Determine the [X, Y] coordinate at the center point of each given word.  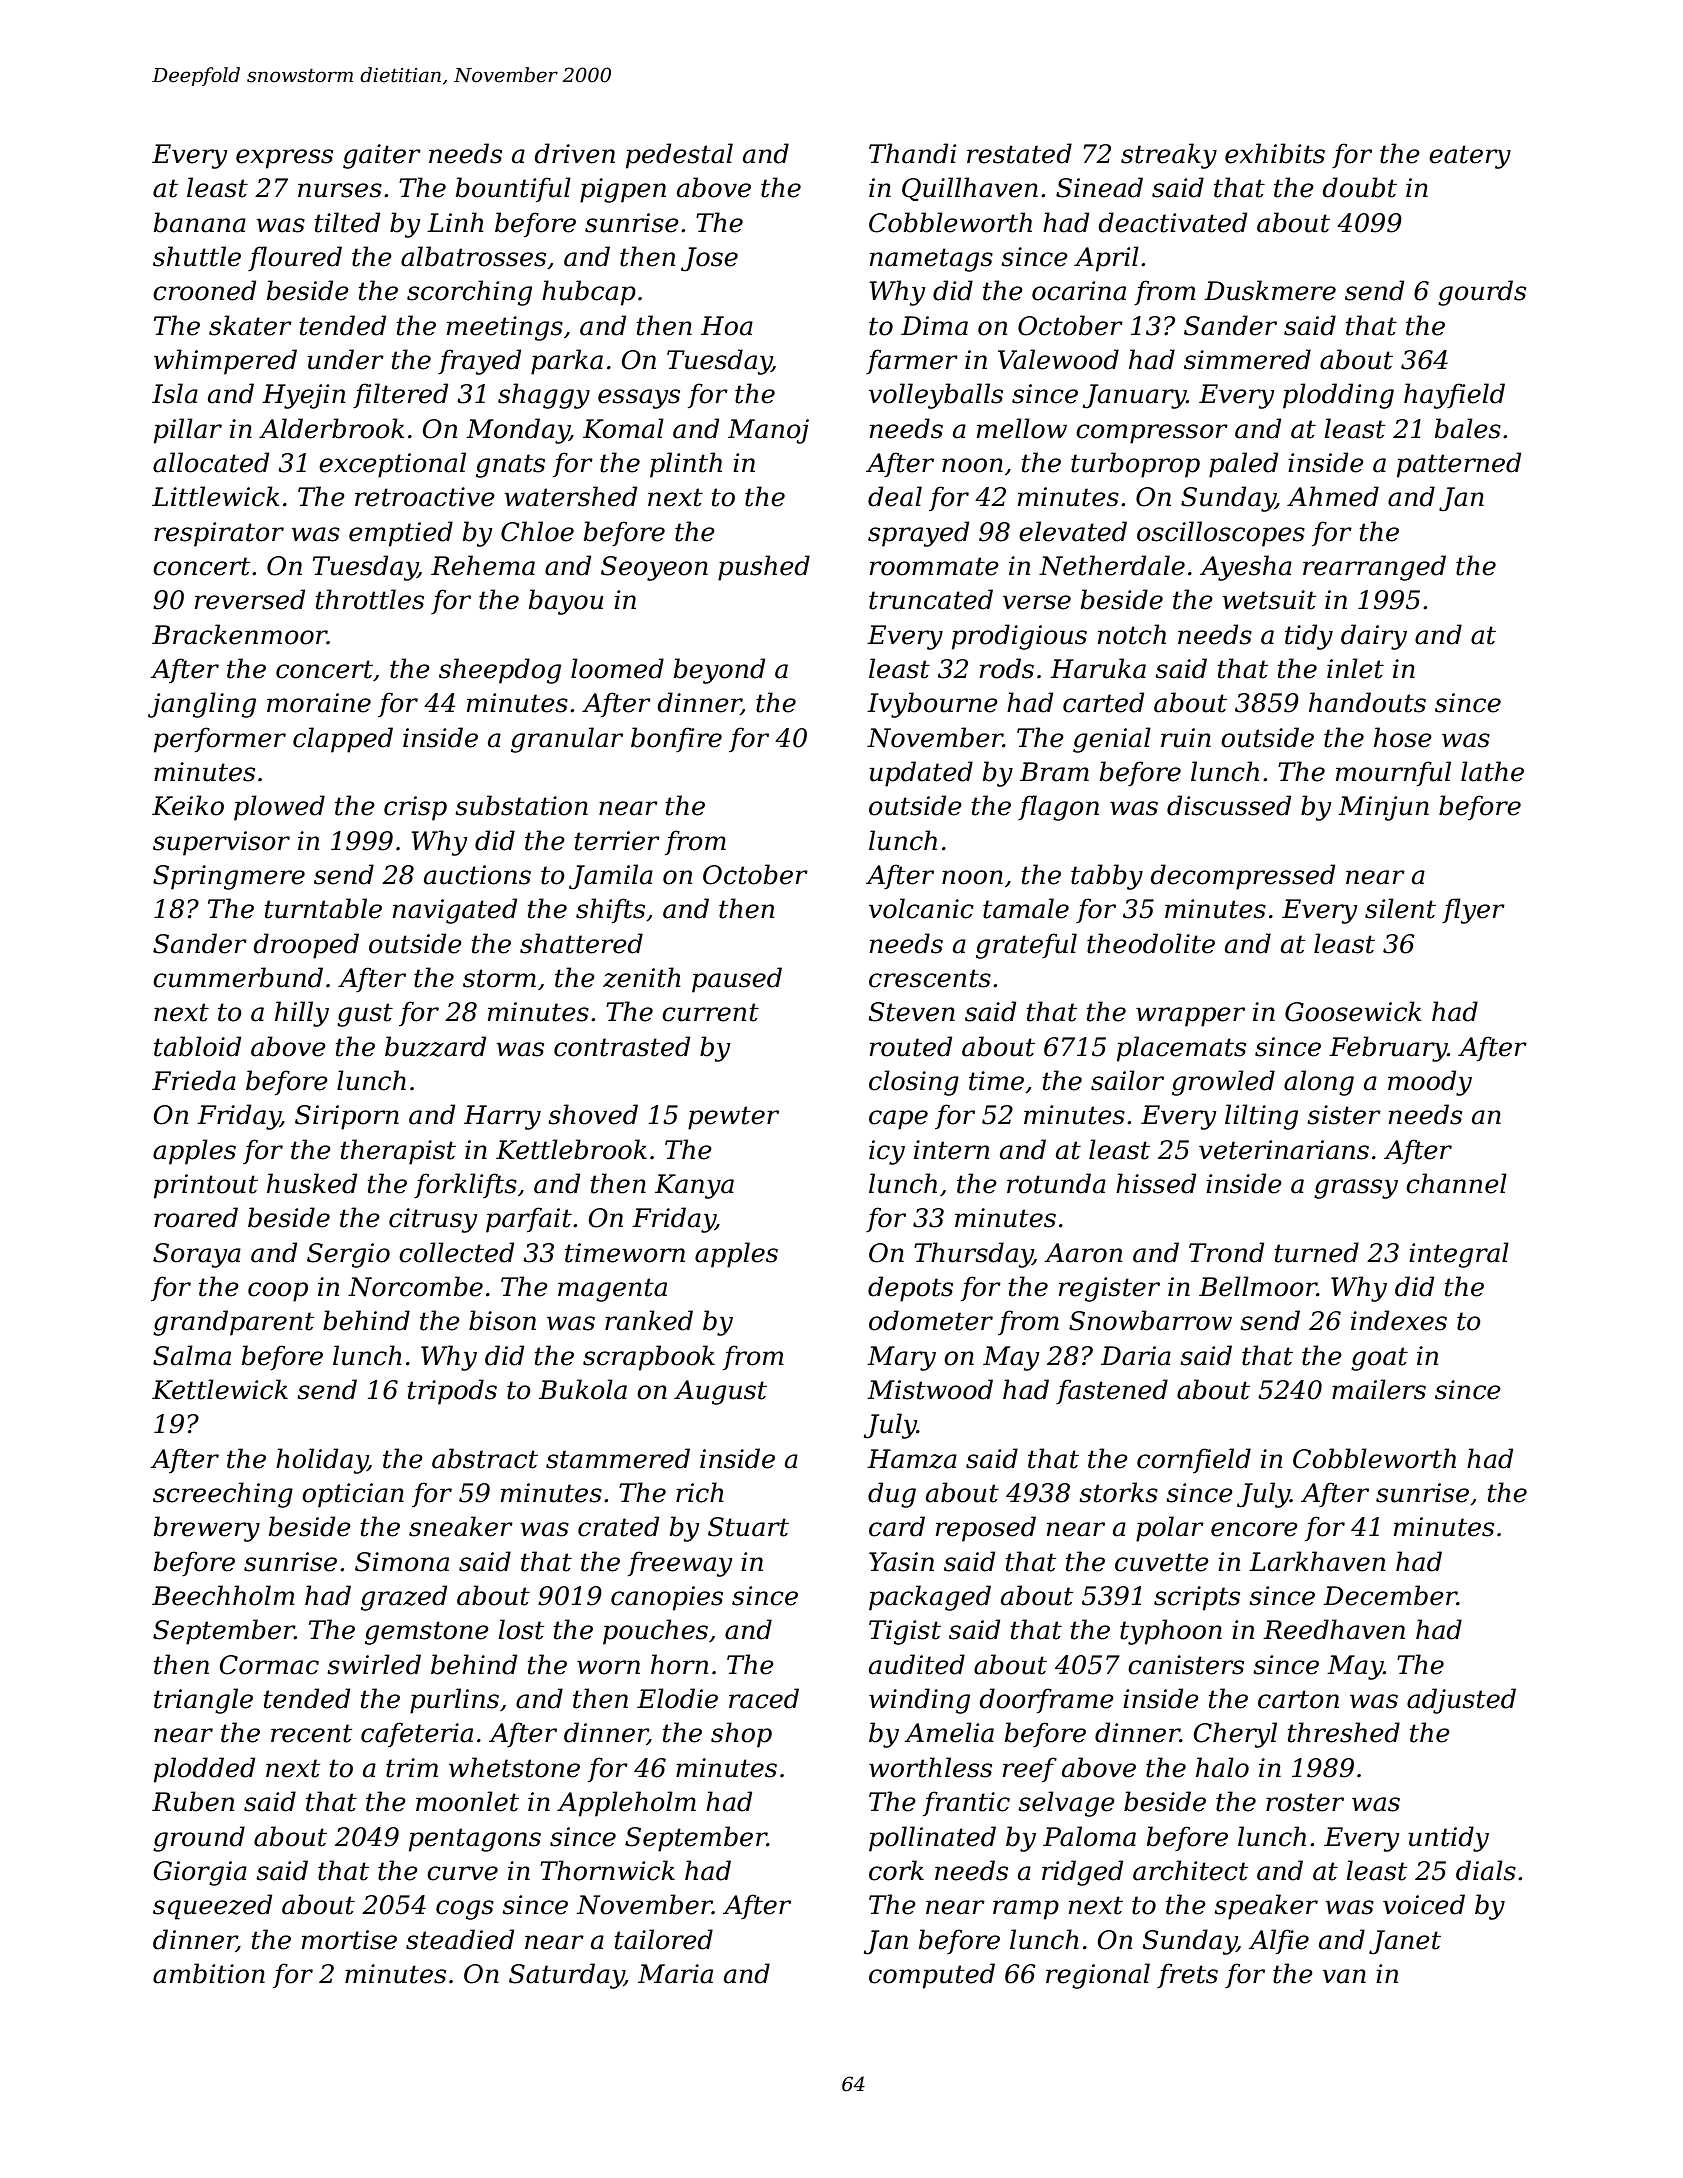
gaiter [382, 156]
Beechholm [223, 1595]
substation [521, 805]
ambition [209, 1973]
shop [741, 1735]
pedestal [679, 156]
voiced [1424, 1904]
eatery [1470, 157]
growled [1223, 1083]
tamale [1026, 908]
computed [932, 1976]
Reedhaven [1334, 1629]
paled [1243, 465]
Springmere [229, 877]
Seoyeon [654, 568]
